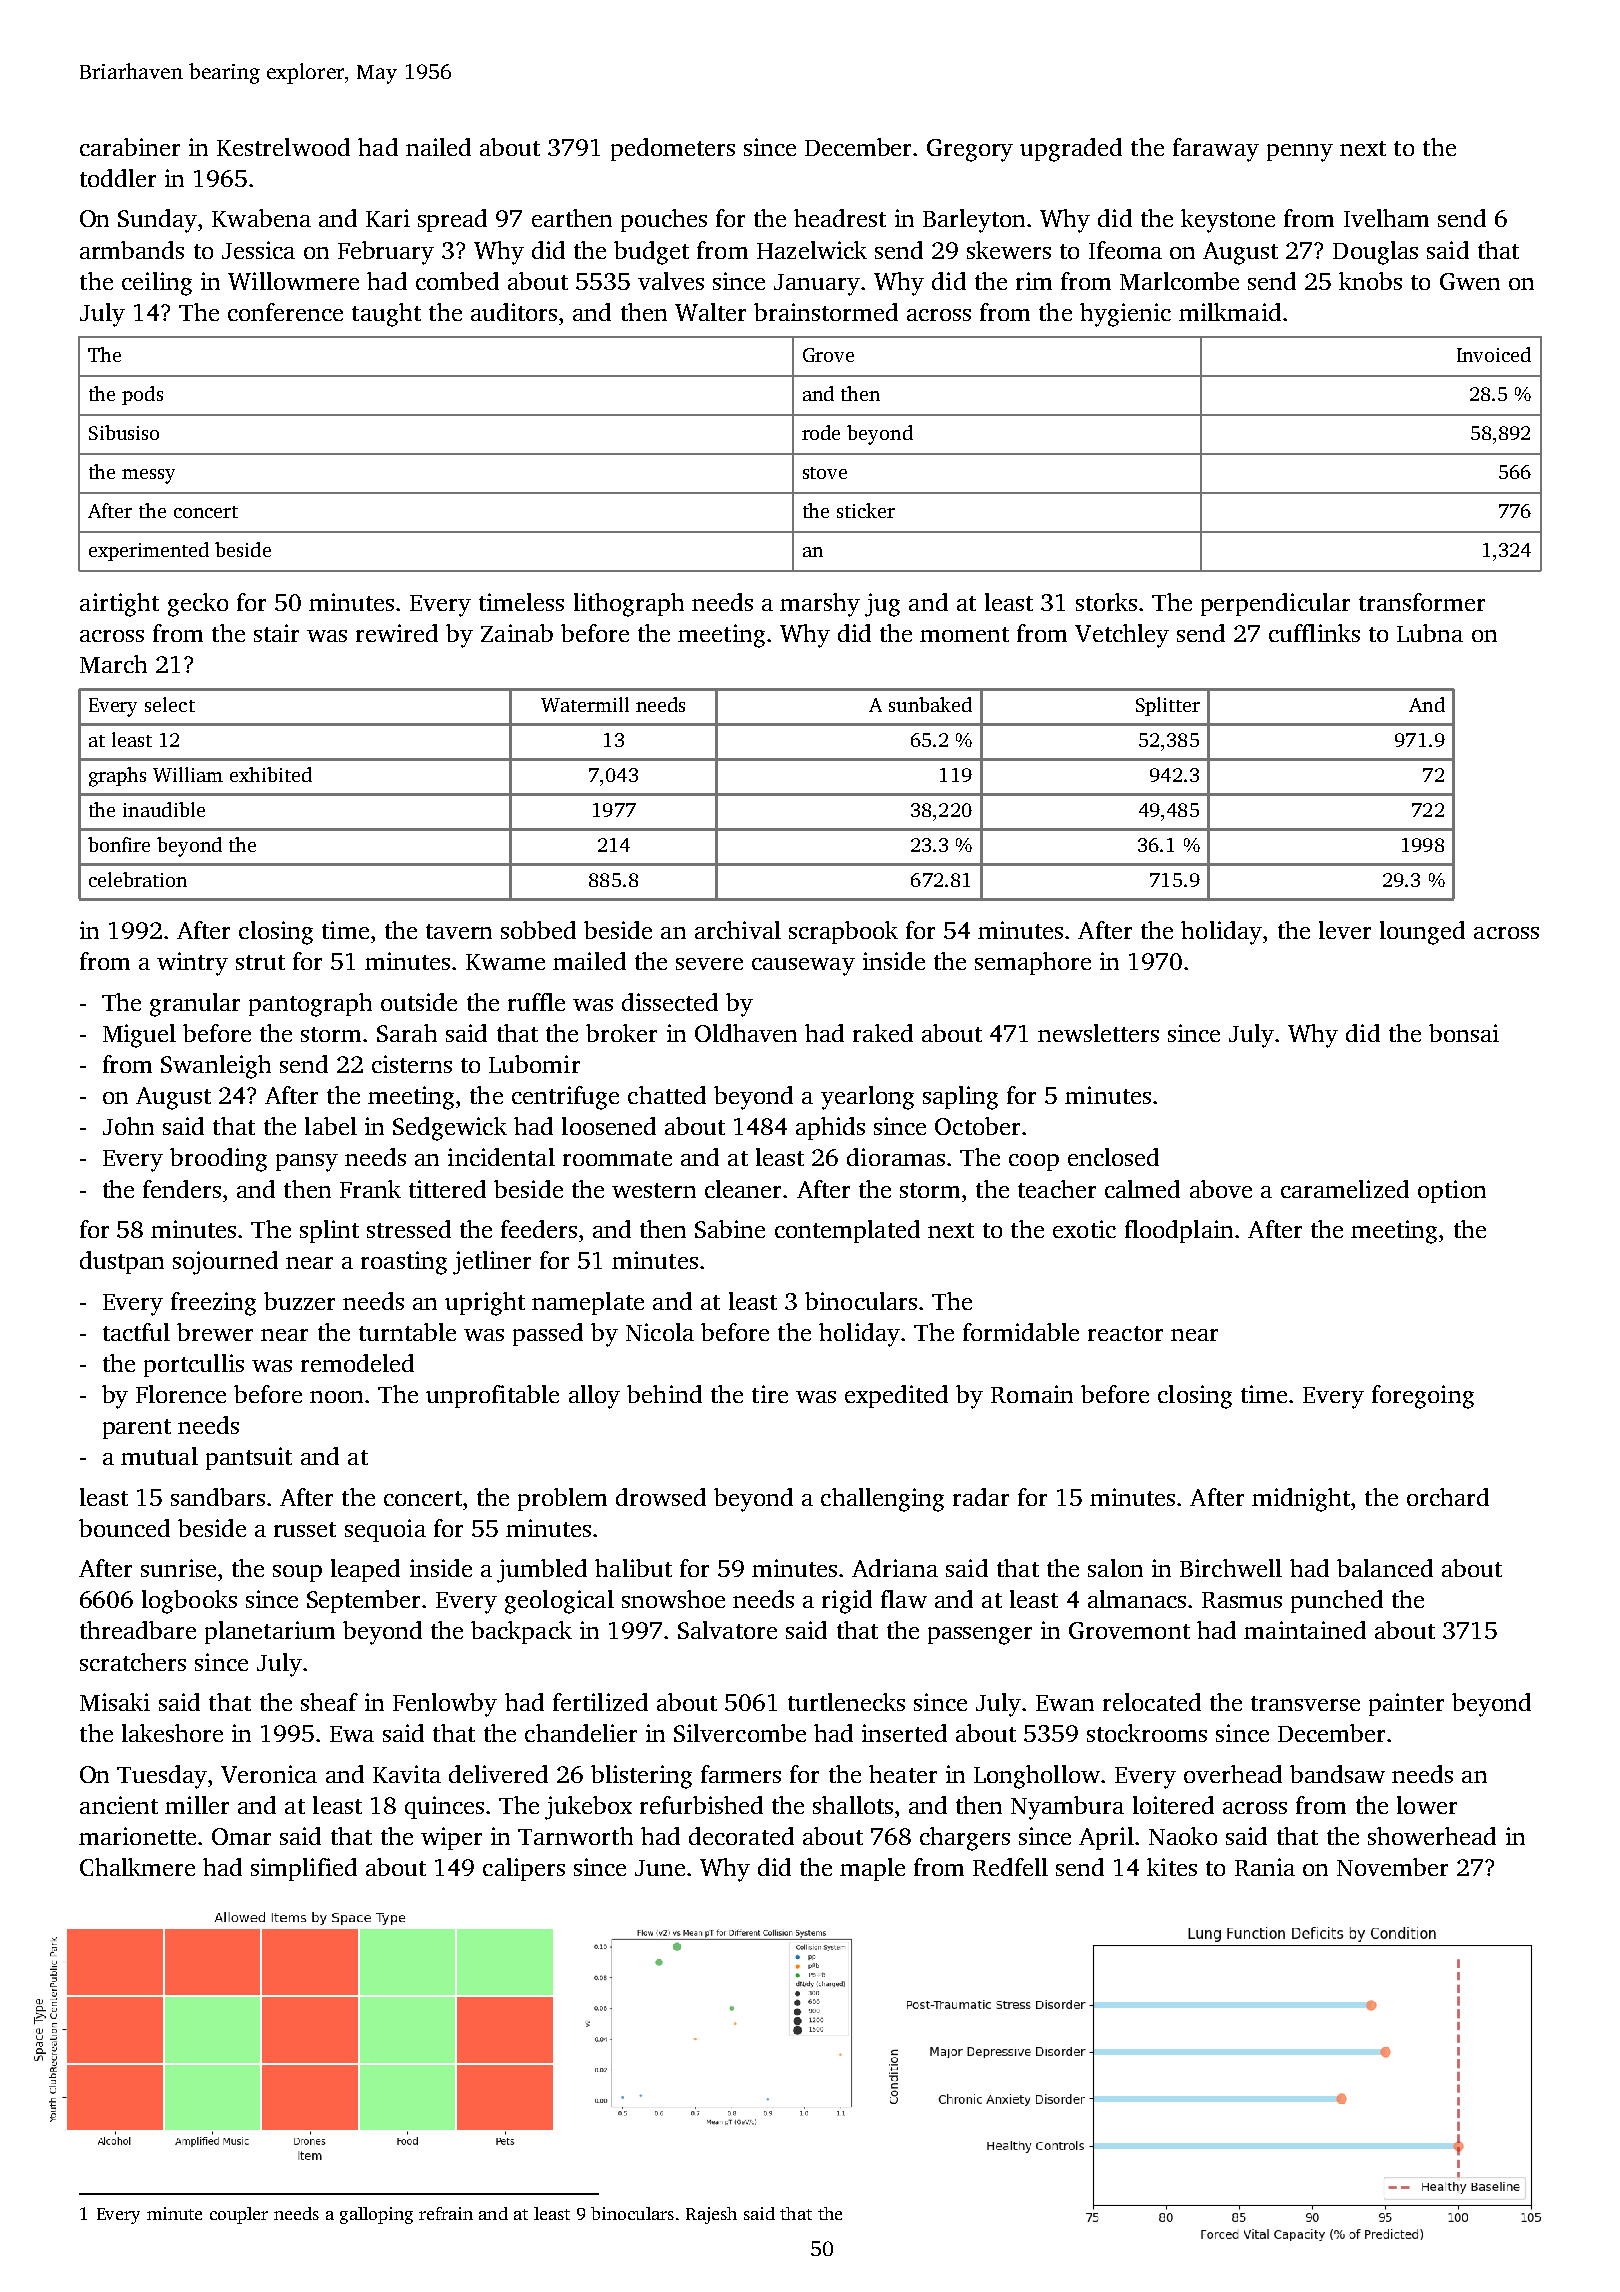 Image resolution: width=1620 pixels, height=2292 pixels. What do you see at coordinates (1172, 1867) in the screenshot?
I see `kites` at bounding box center [1172, 1867].
